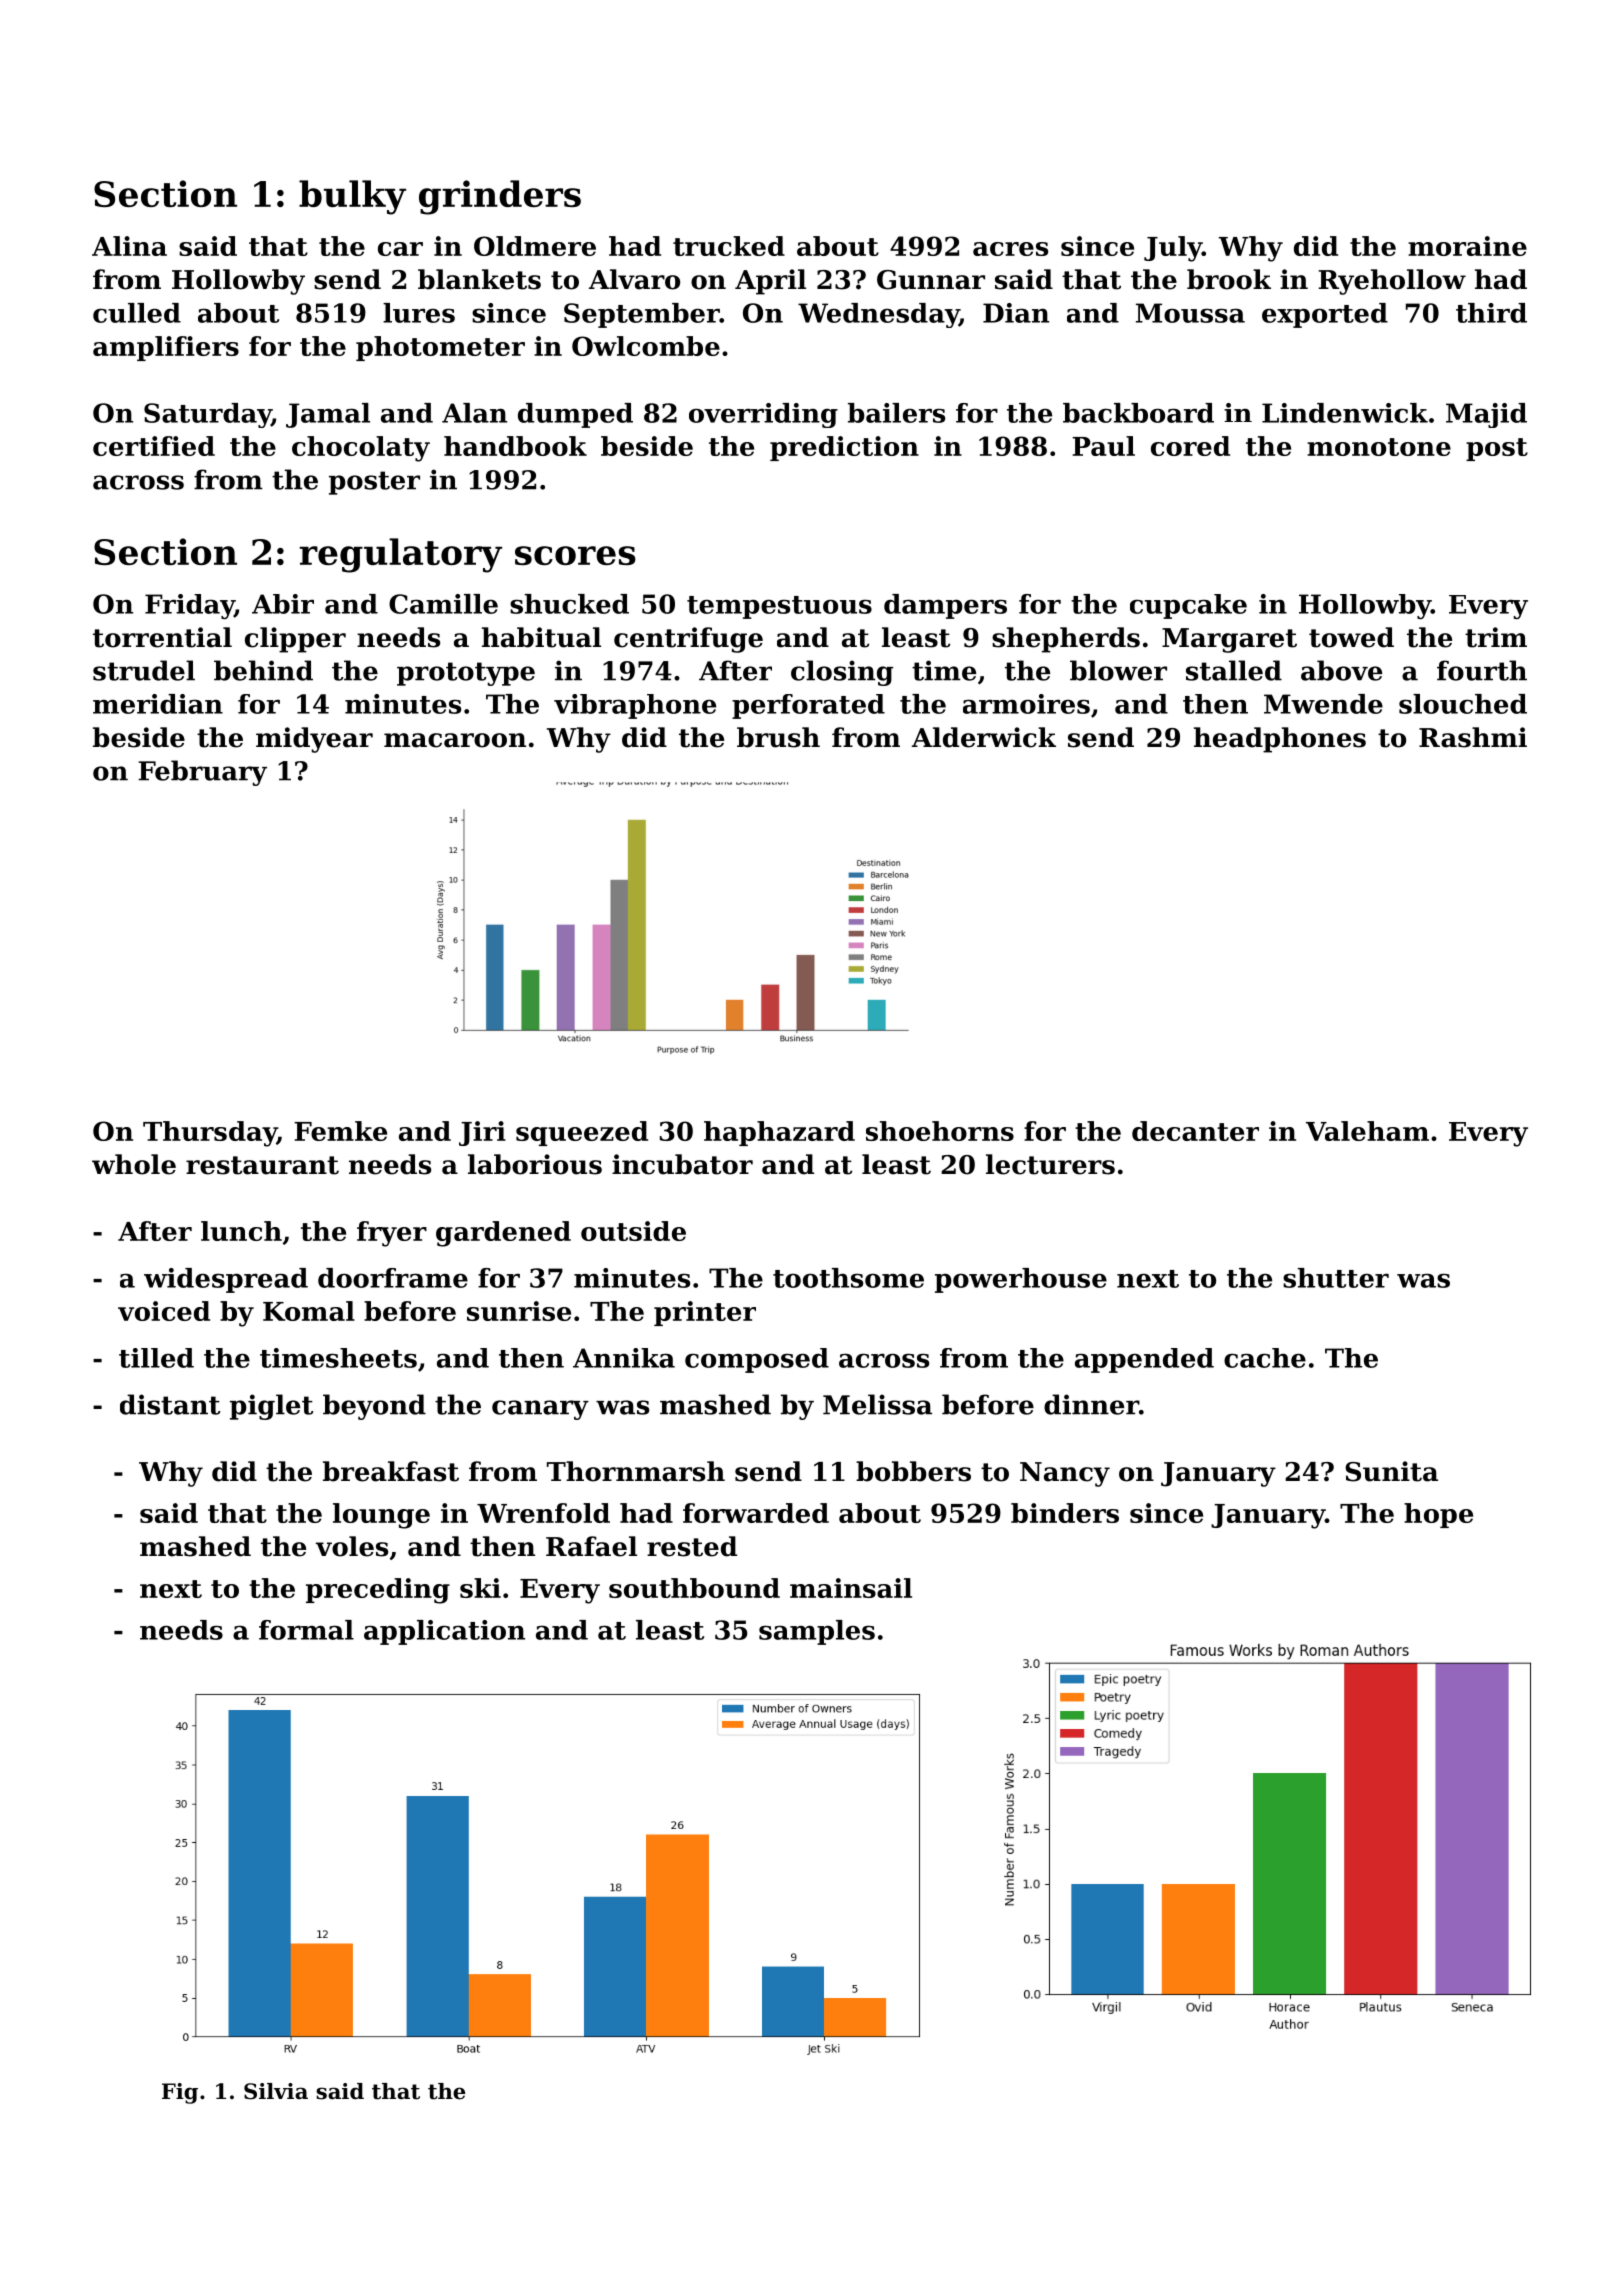 The width and height of the screenshot is (1620, 2292). What do you see at coordinates (314, 740) in the screenshot?
I see `midyear` at bounding box center [314, 740].
